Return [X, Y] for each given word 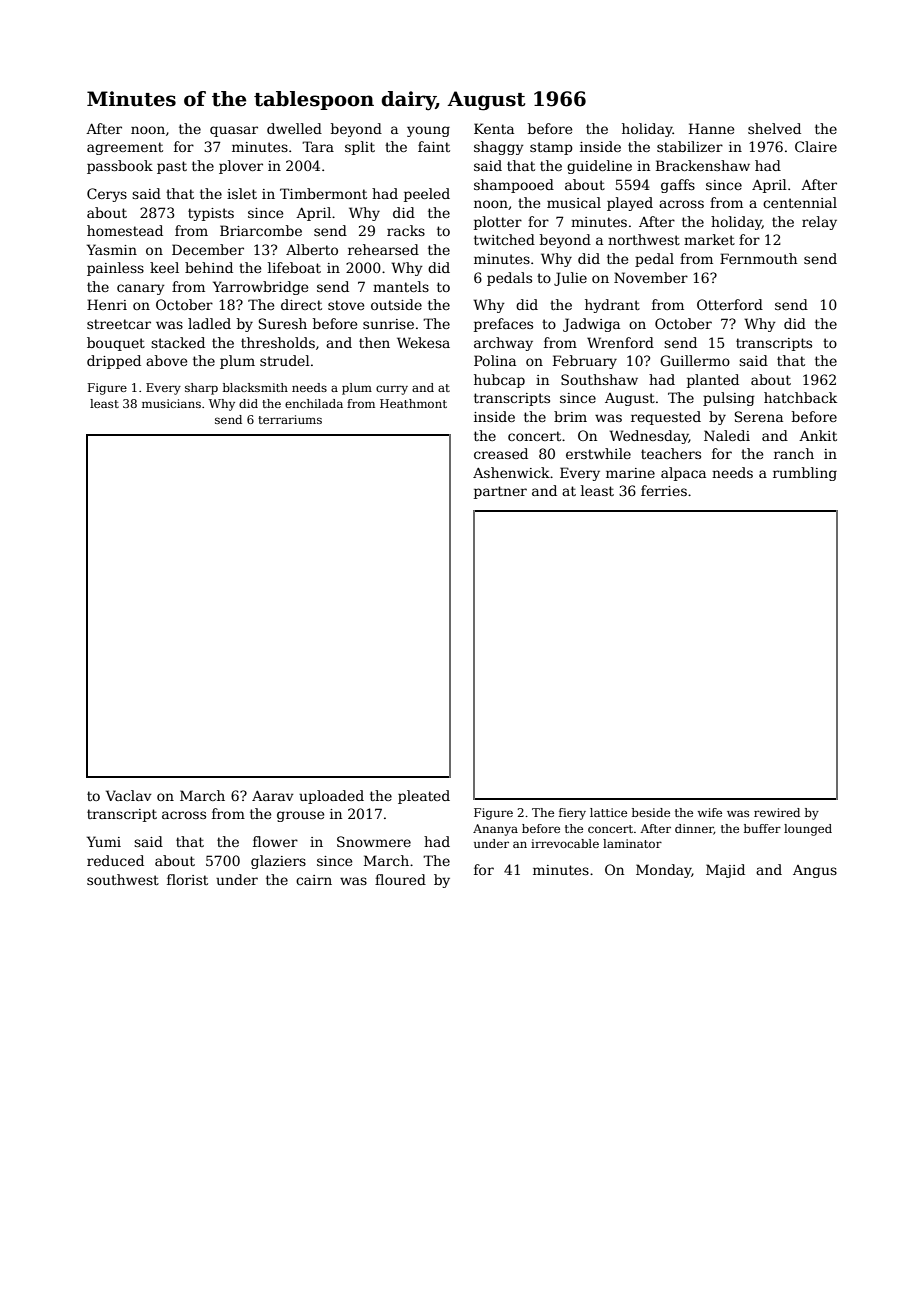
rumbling [805, 474]
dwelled [294, 128]
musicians [171, 403]
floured [400, 879]
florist [187, 879]
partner [500, 492]
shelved [774, 128]
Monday [664, 871]
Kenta [494, 128]
